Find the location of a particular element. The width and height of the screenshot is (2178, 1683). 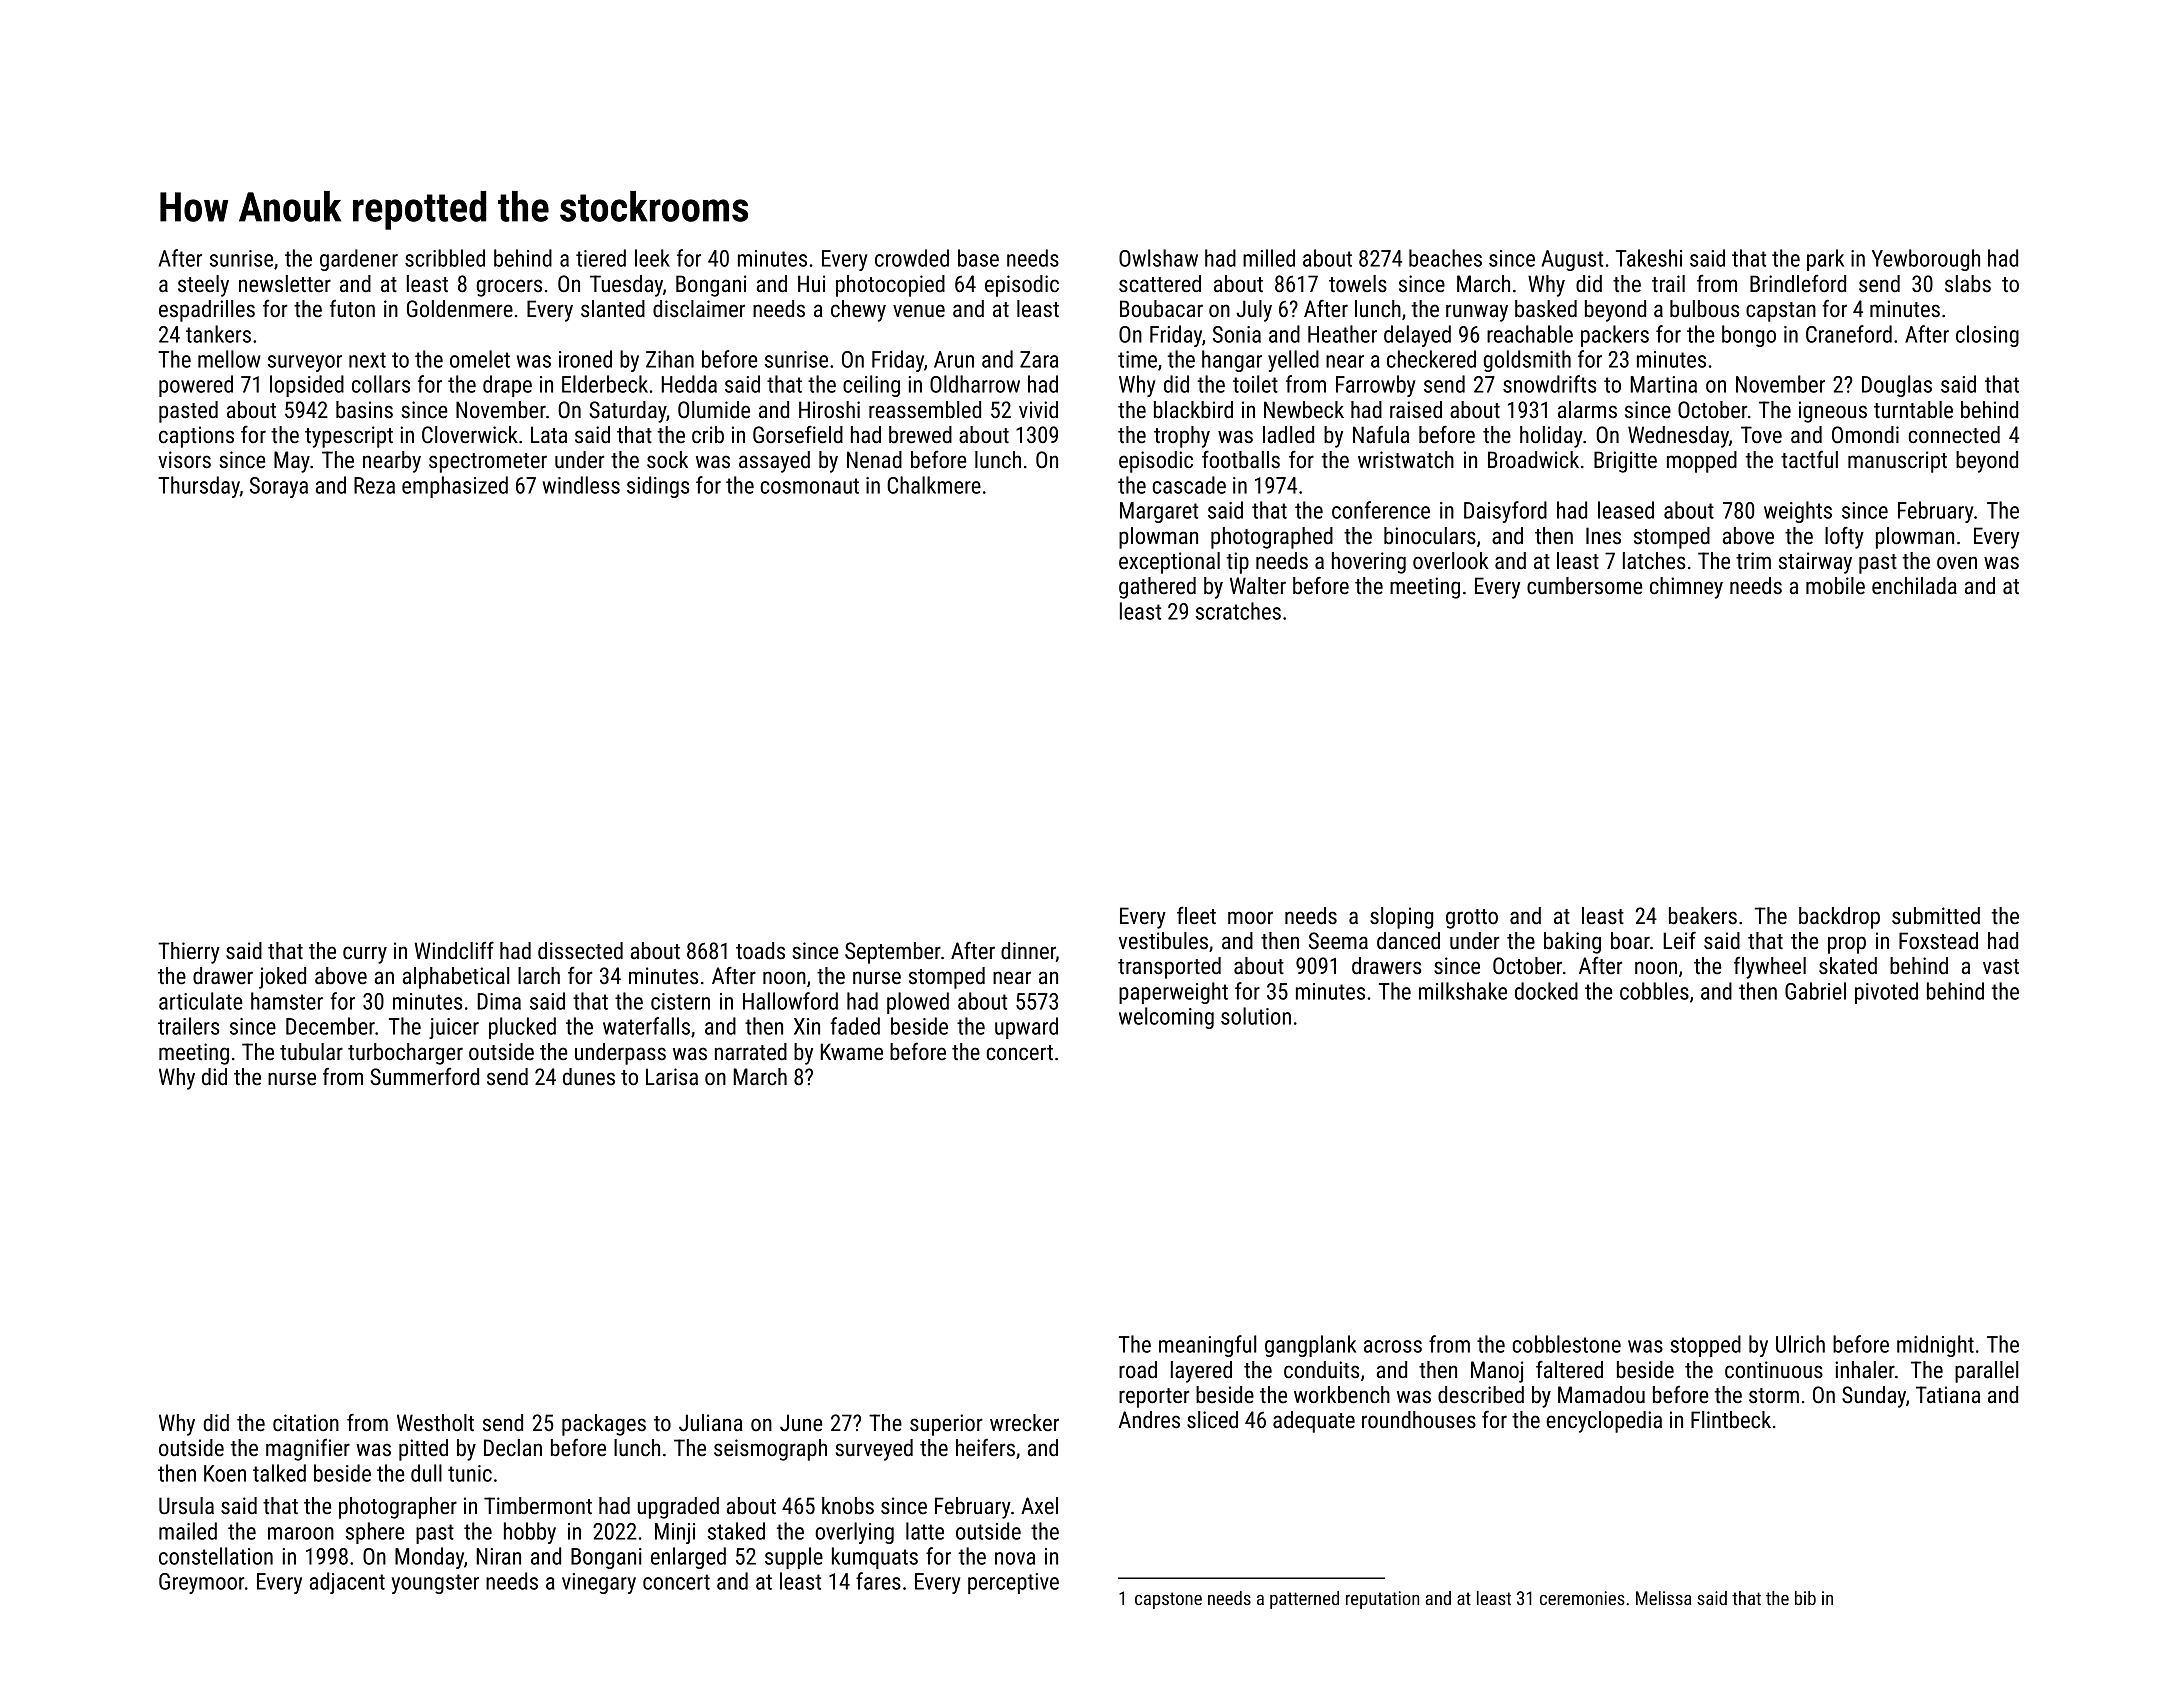

stopped is located at coordinates (1705, 1346).
